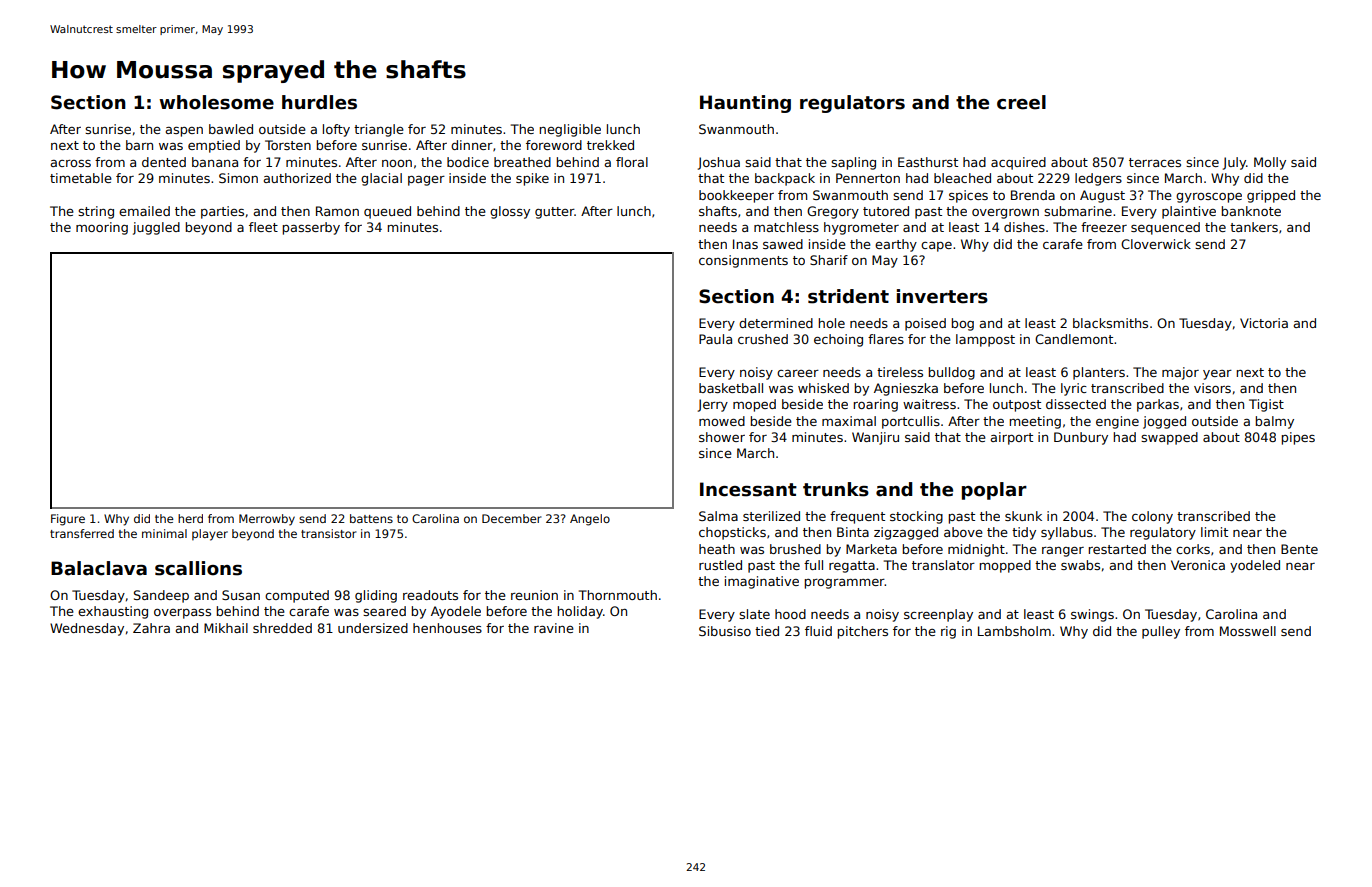 This screenshot has height=887, width=1372. What do you see at coordinates (1021, 102) in the screenshot?
I see `creel` at bounding box center [1021, 102].
